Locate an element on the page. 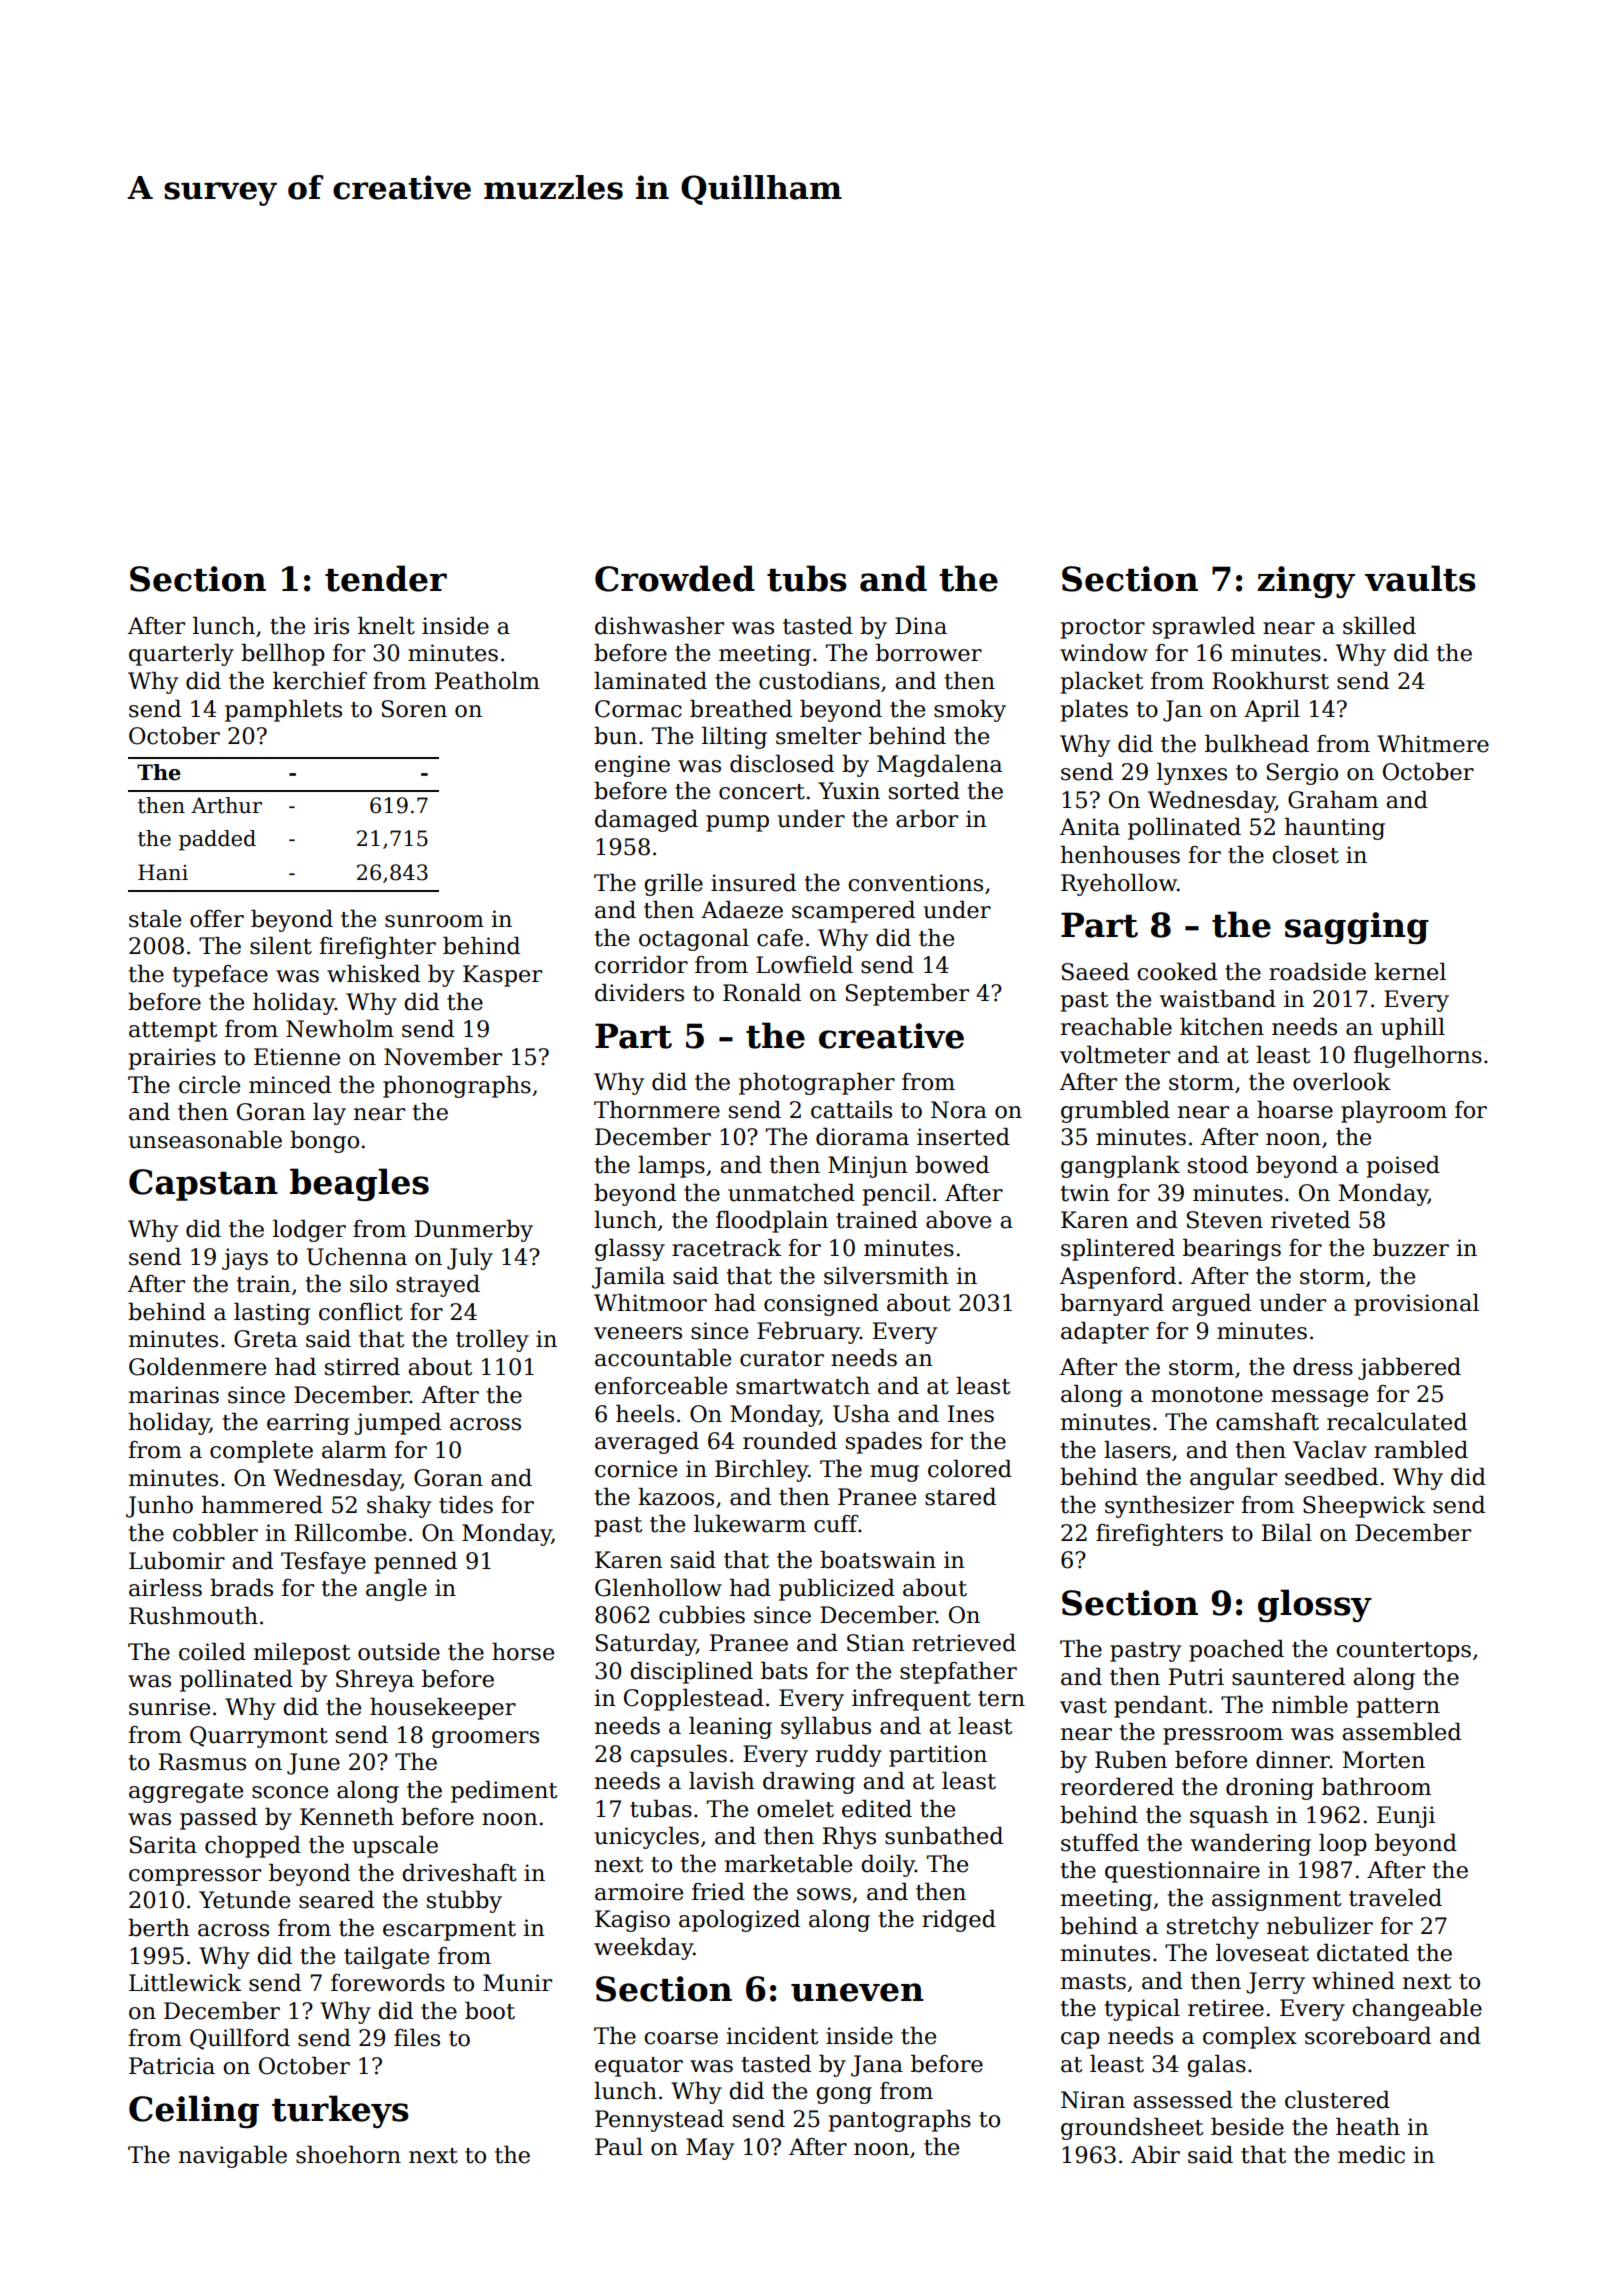 This image has height=2292, width=1620. stood is located at coordinates (1218, 1165).
